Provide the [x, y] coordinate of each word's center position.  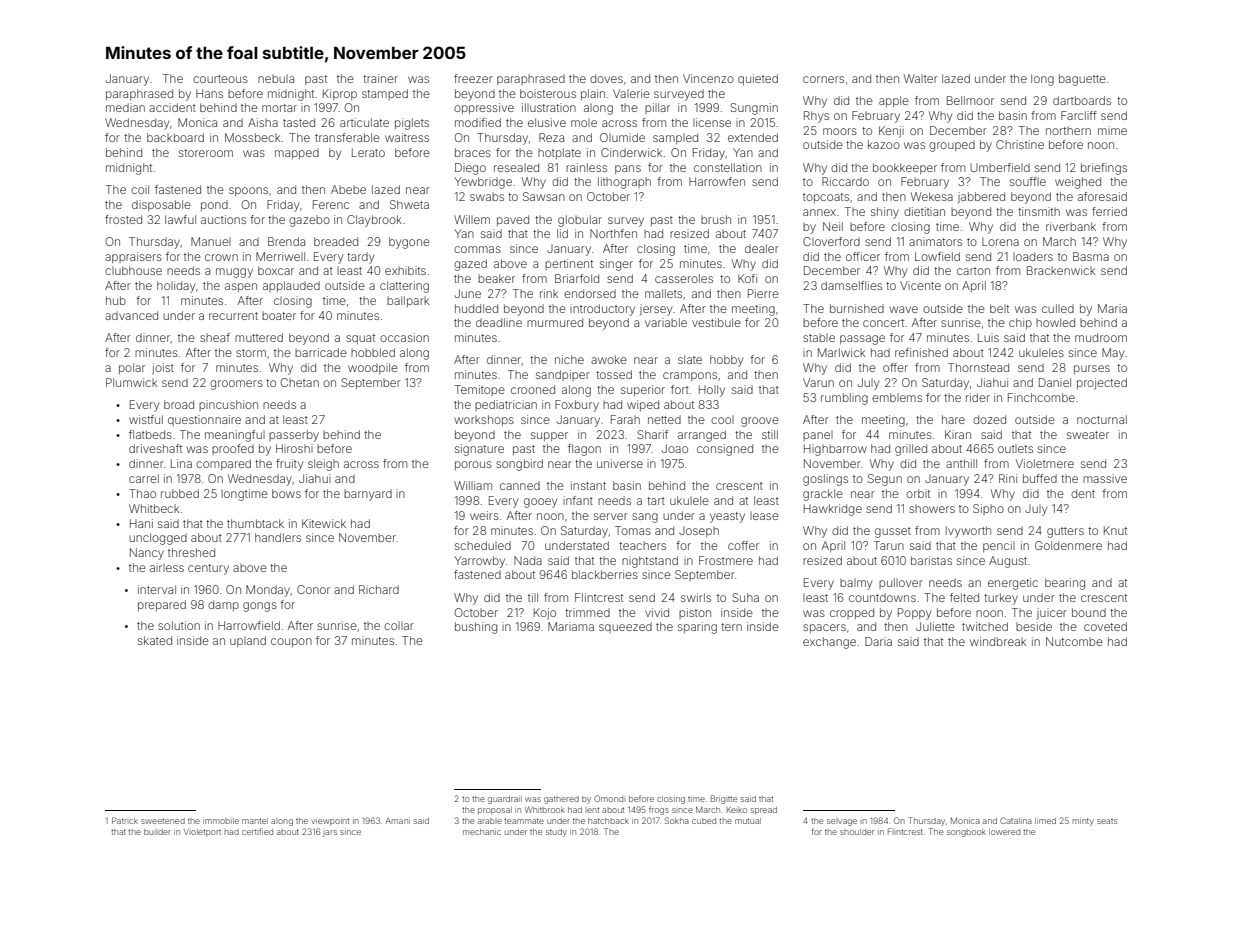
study [556, 833]
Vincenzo [708, 78]
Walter [921, 78]
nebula [276, 79]
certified [257, 831]
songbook [966, 833]
